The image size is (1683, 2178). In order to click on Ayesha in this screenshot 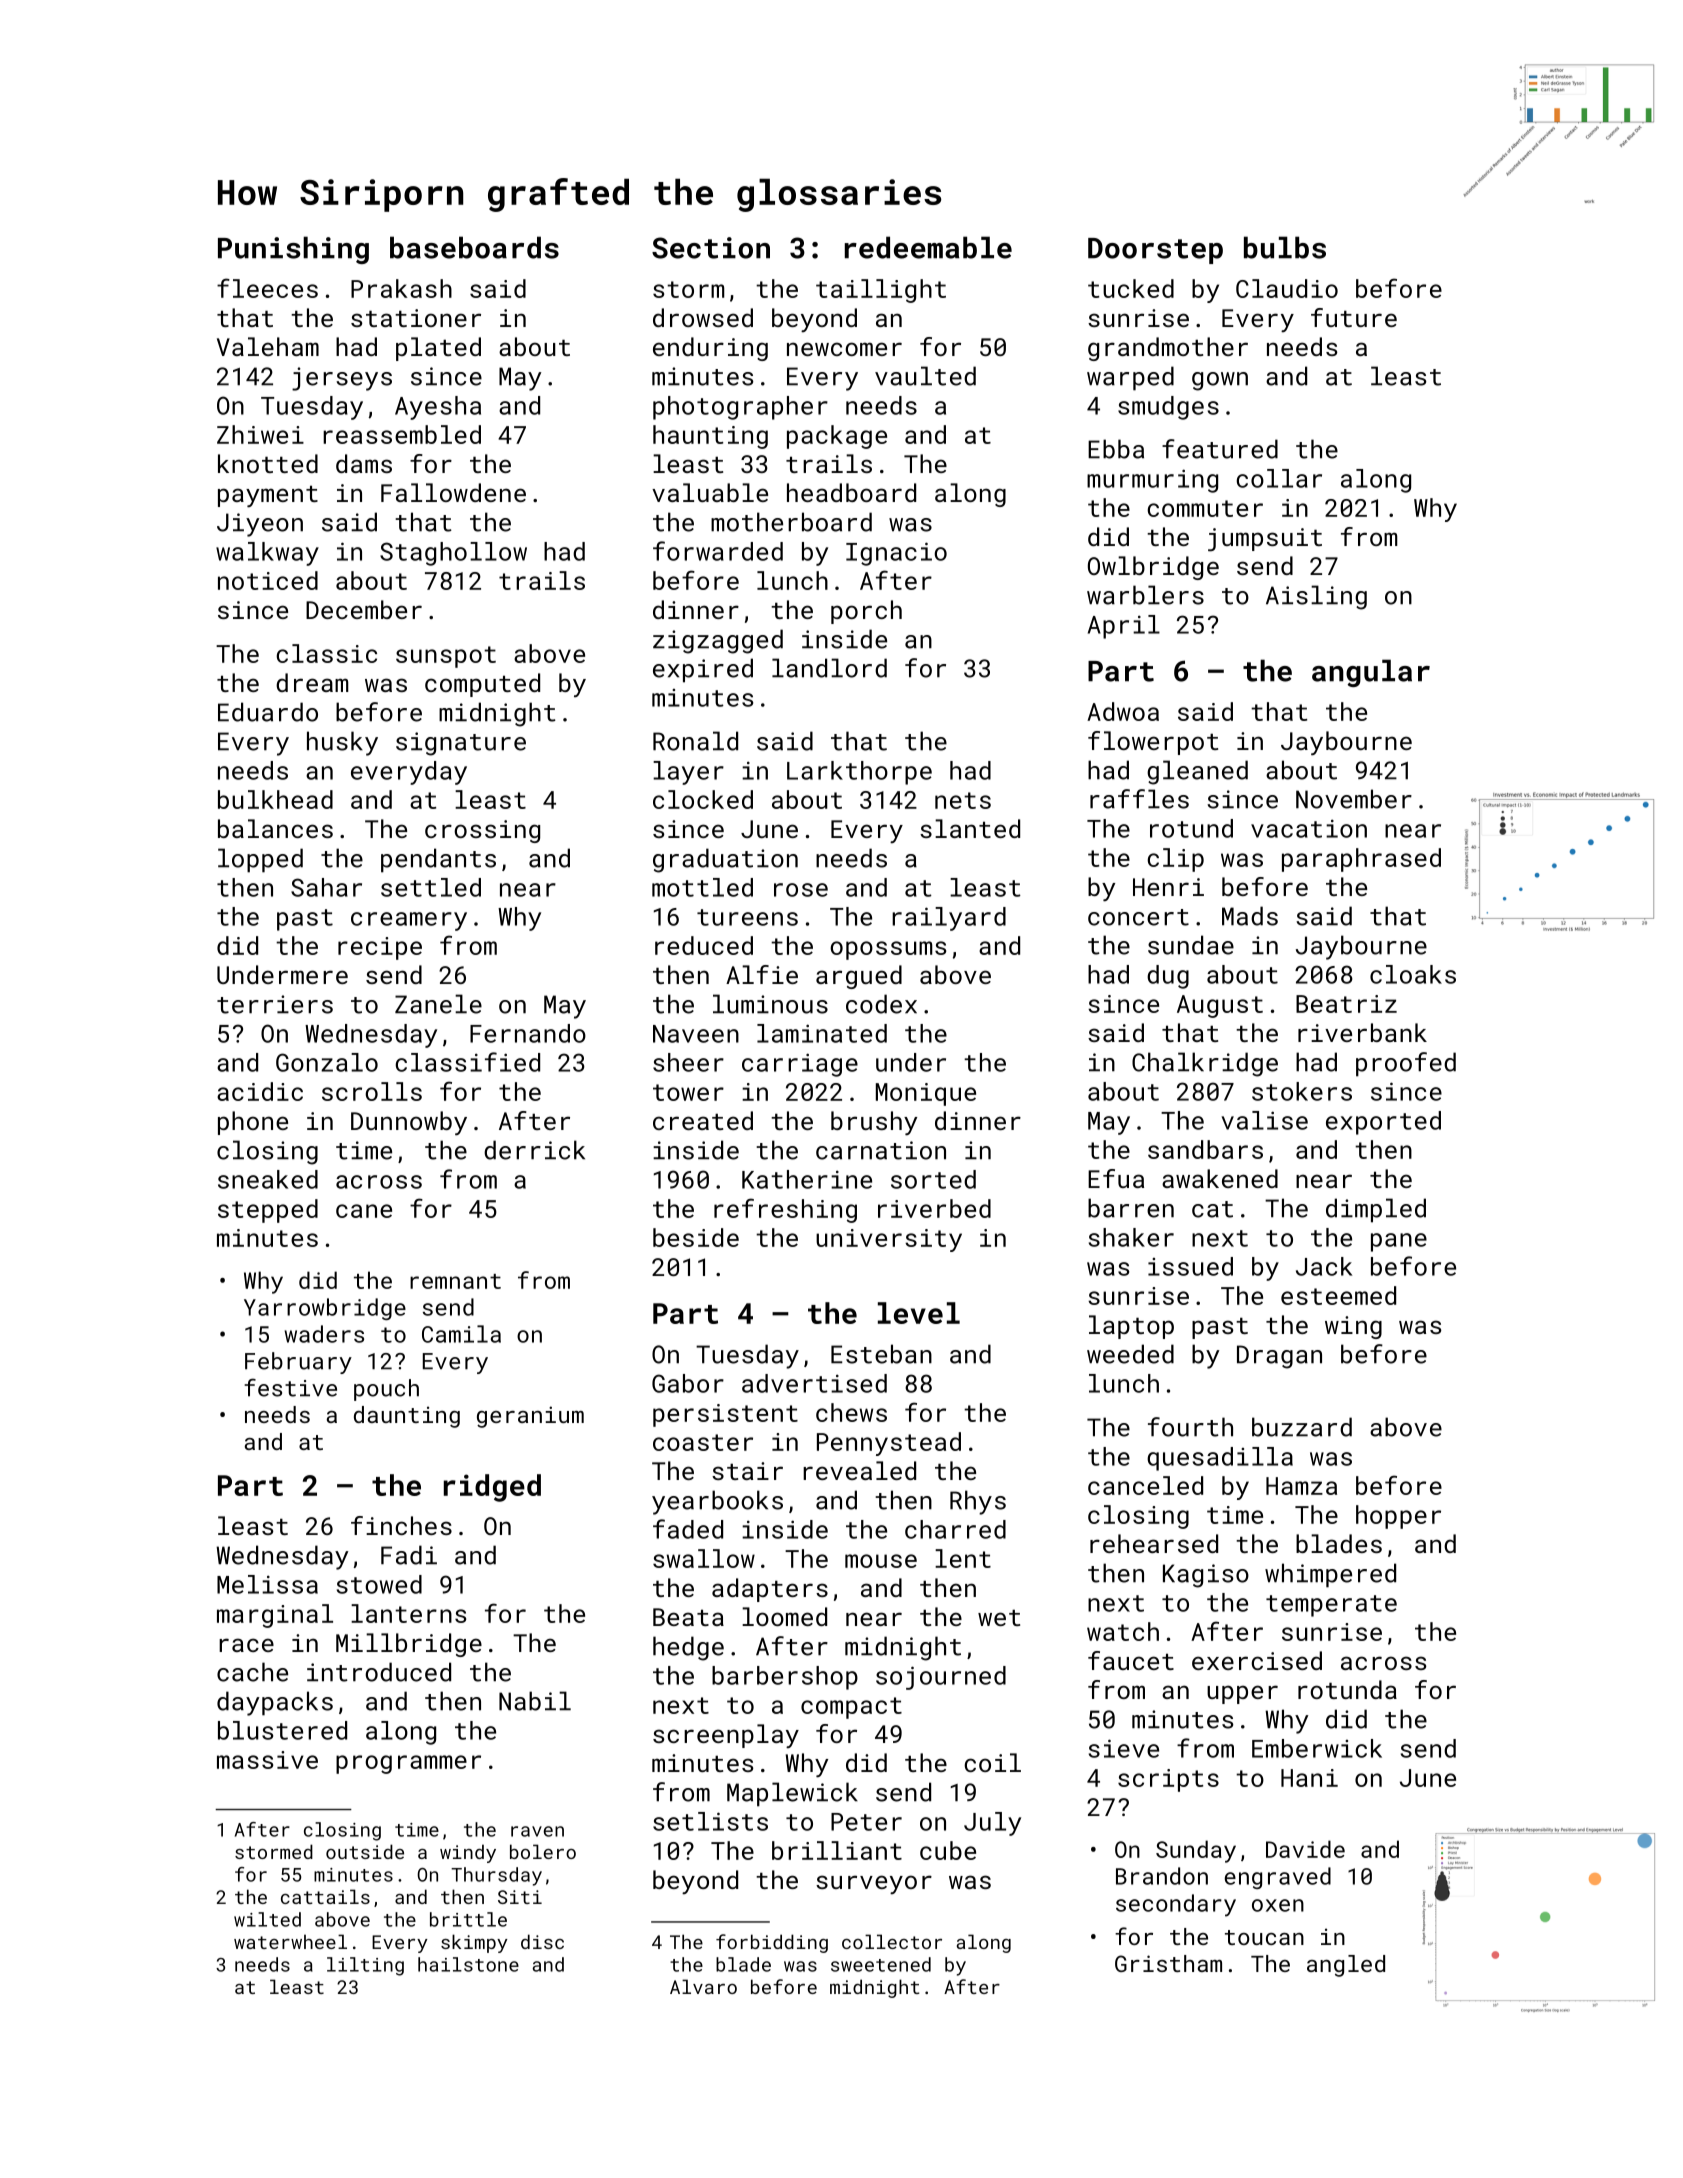, I will do `click(438, 408)`.
